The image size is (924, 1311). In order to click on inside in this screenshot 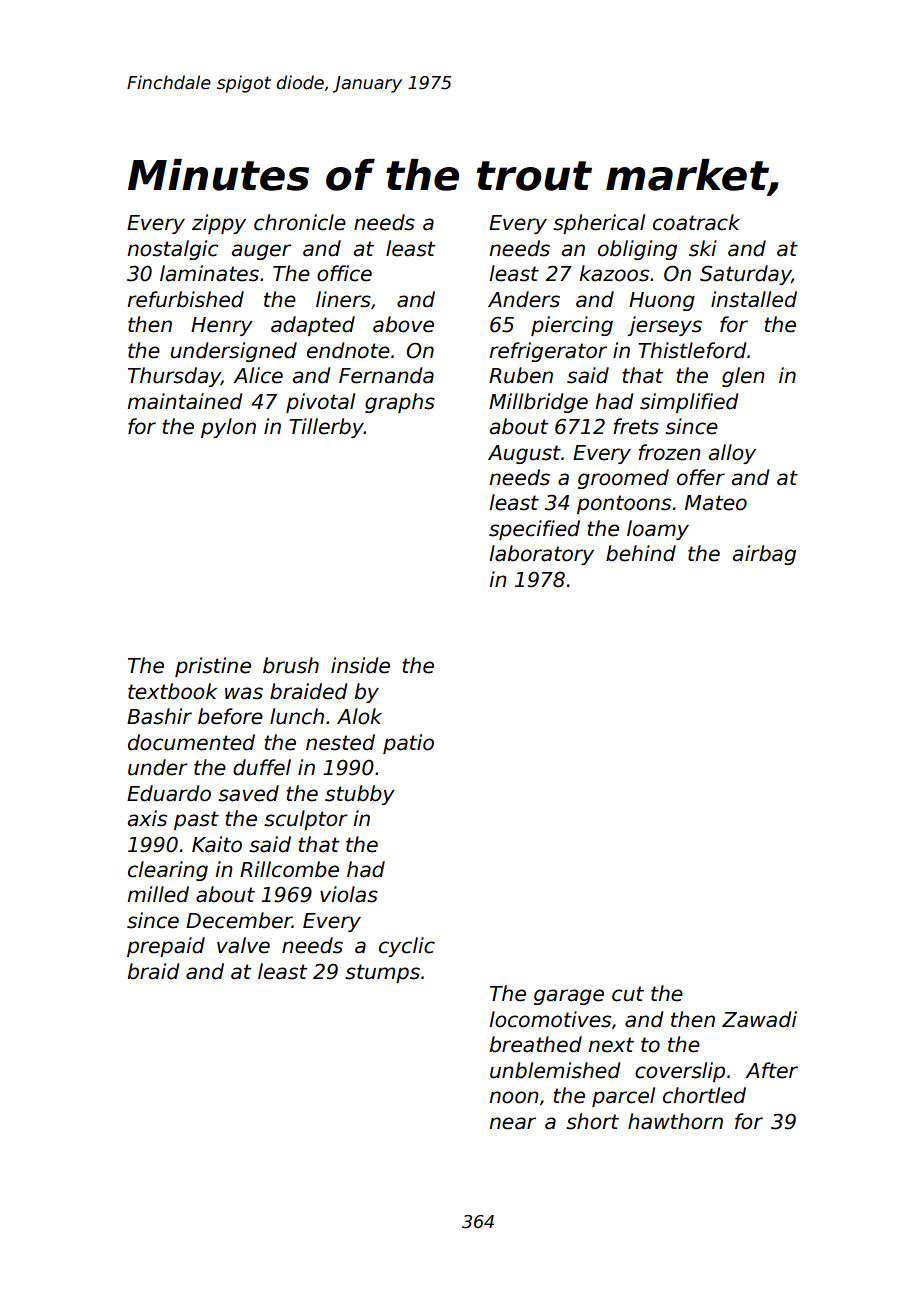, I will do `click(360, 665)`.
